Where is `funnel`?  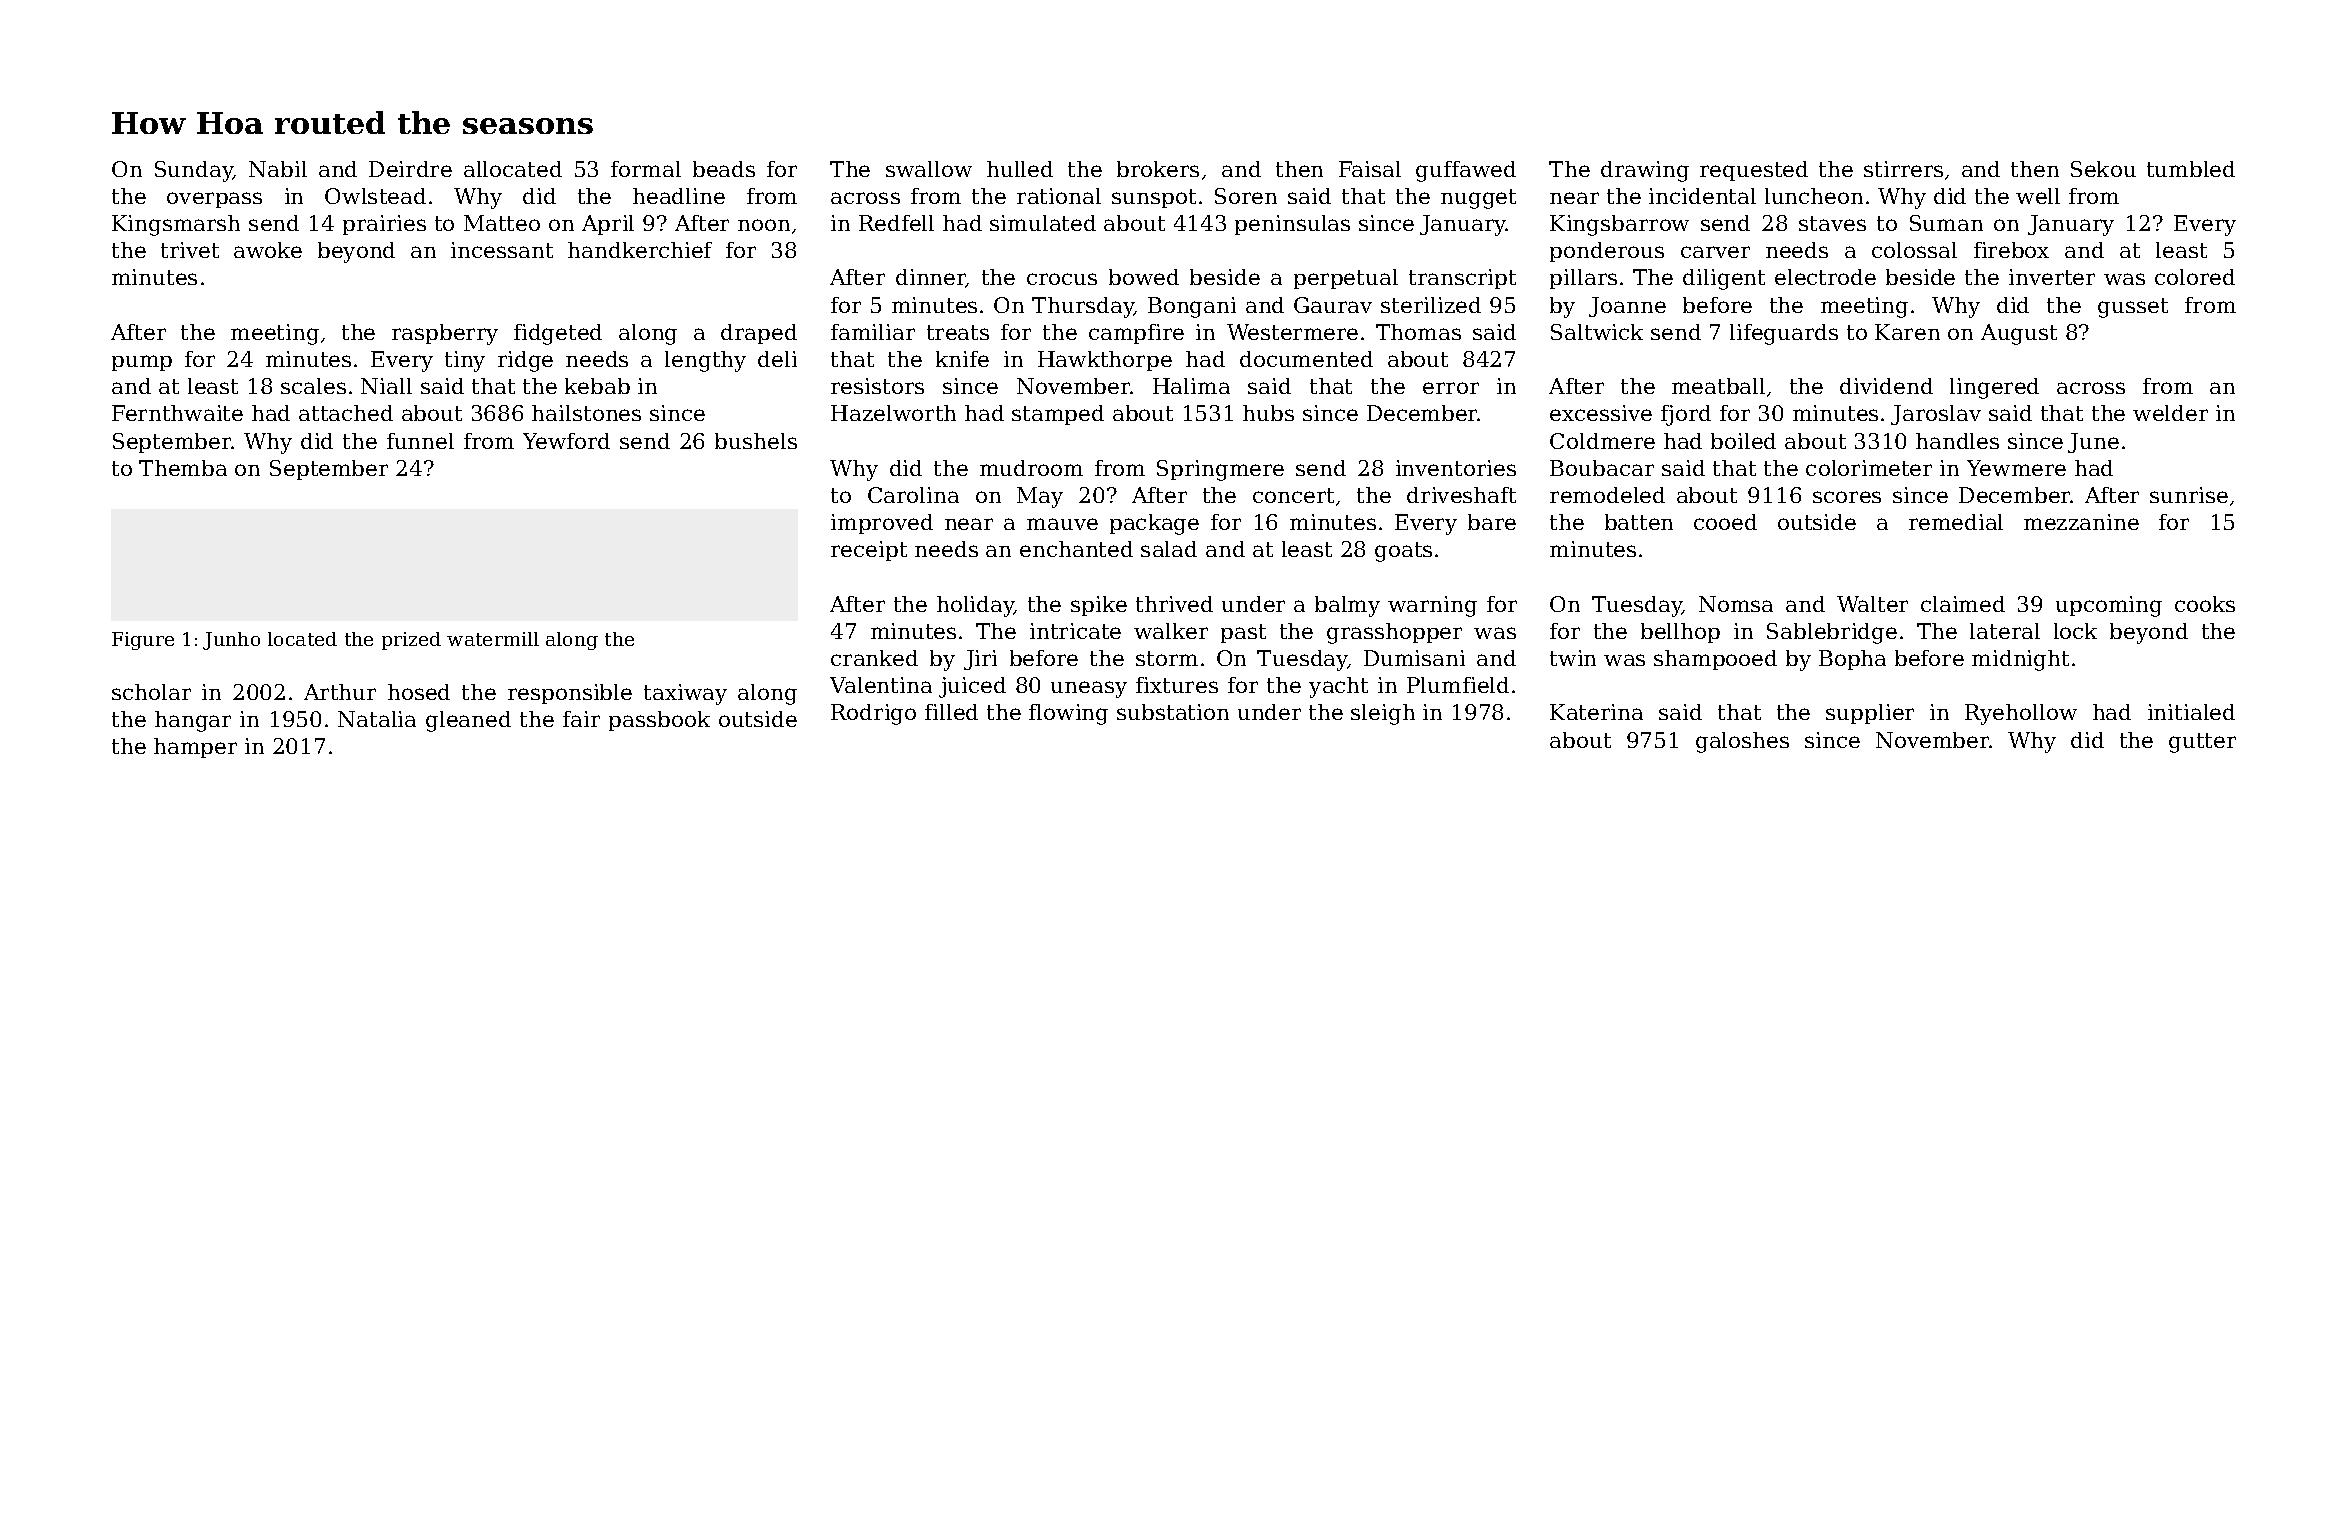
funnel is located at coordinates (420, 441).
